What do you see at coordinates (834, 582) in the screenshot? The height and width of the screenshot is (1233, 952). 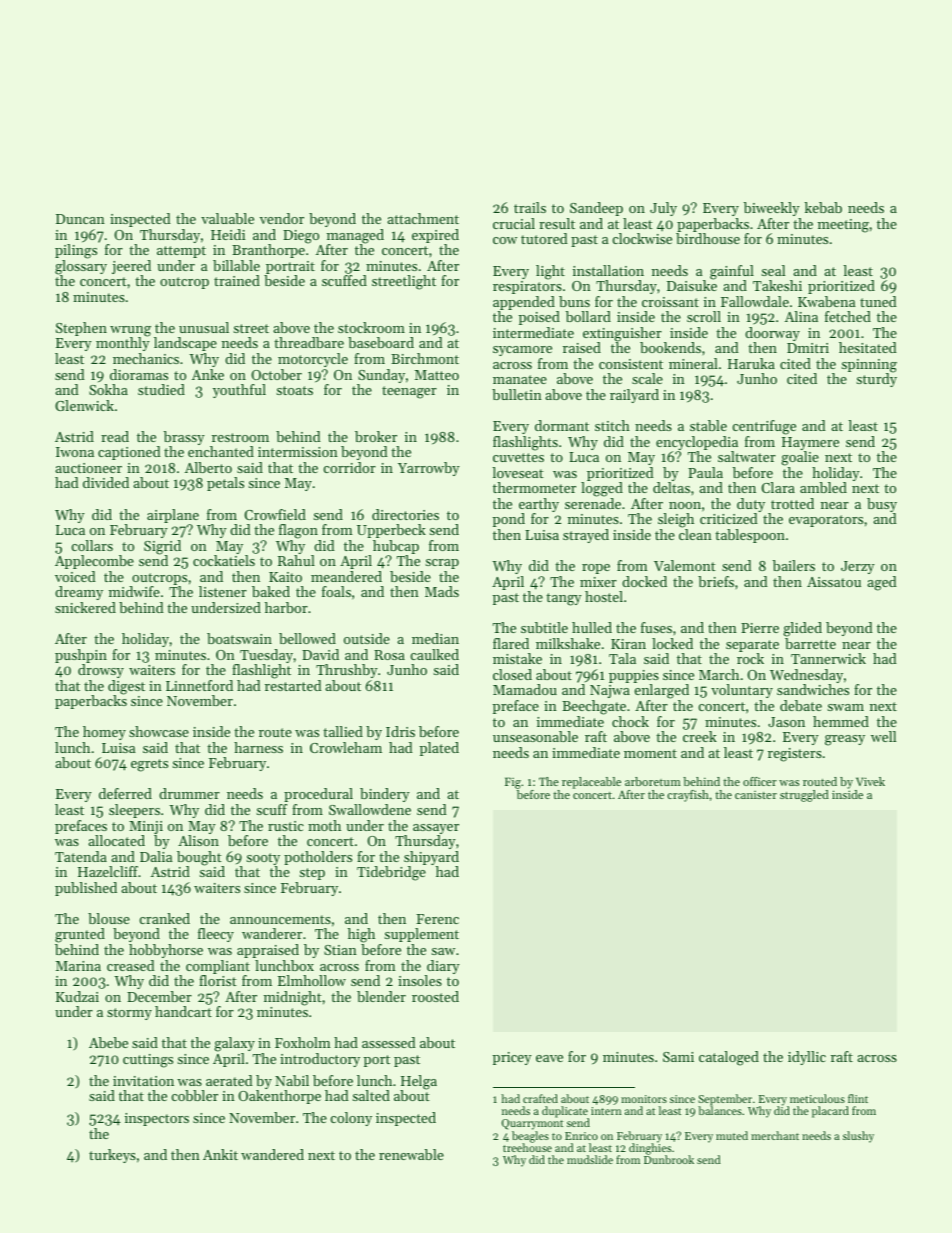 I see `Aissatou` at bounding box center [834, 582].
